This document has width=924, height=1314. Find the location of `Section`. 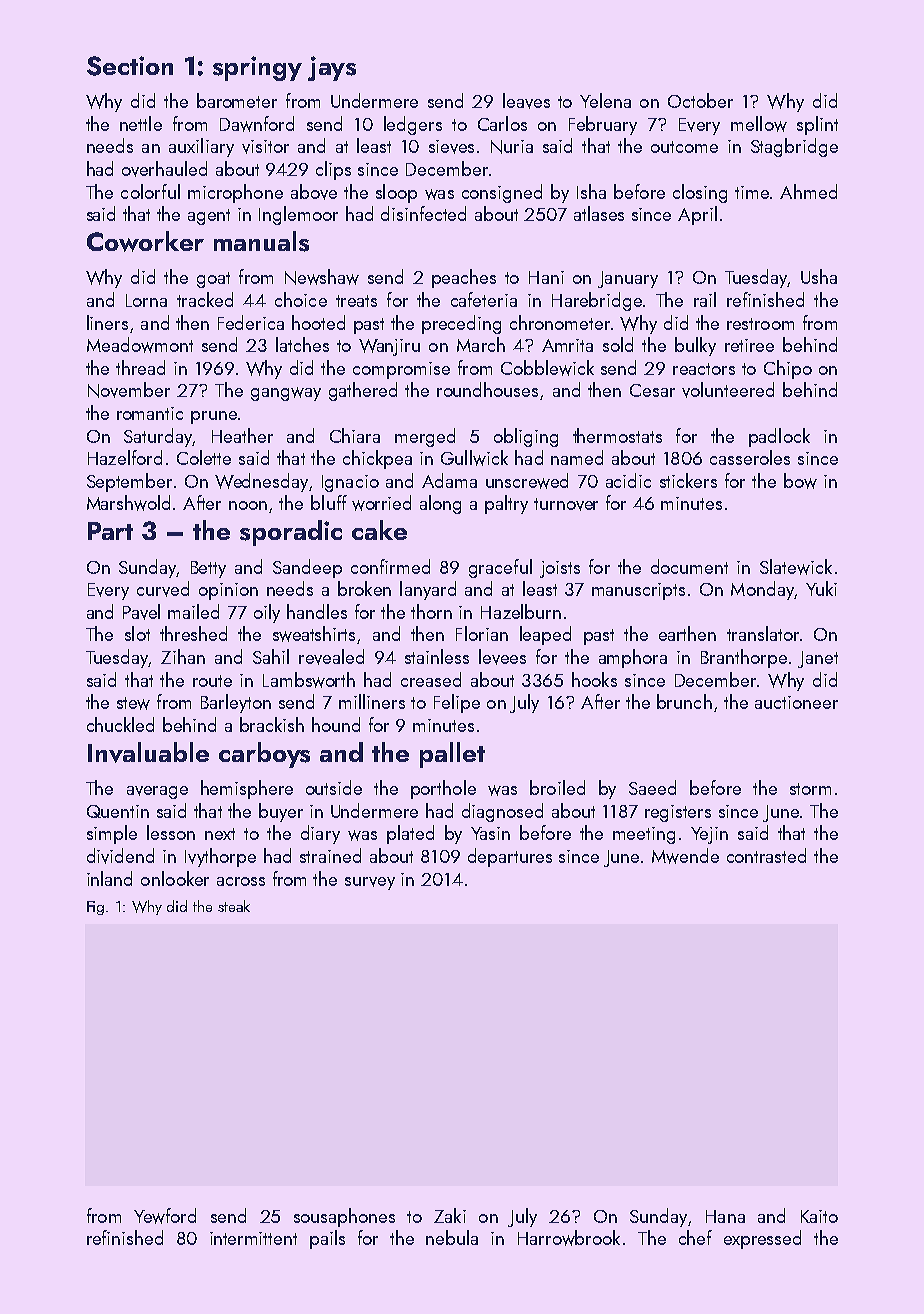

Section is located at coordinates (130, 66).
